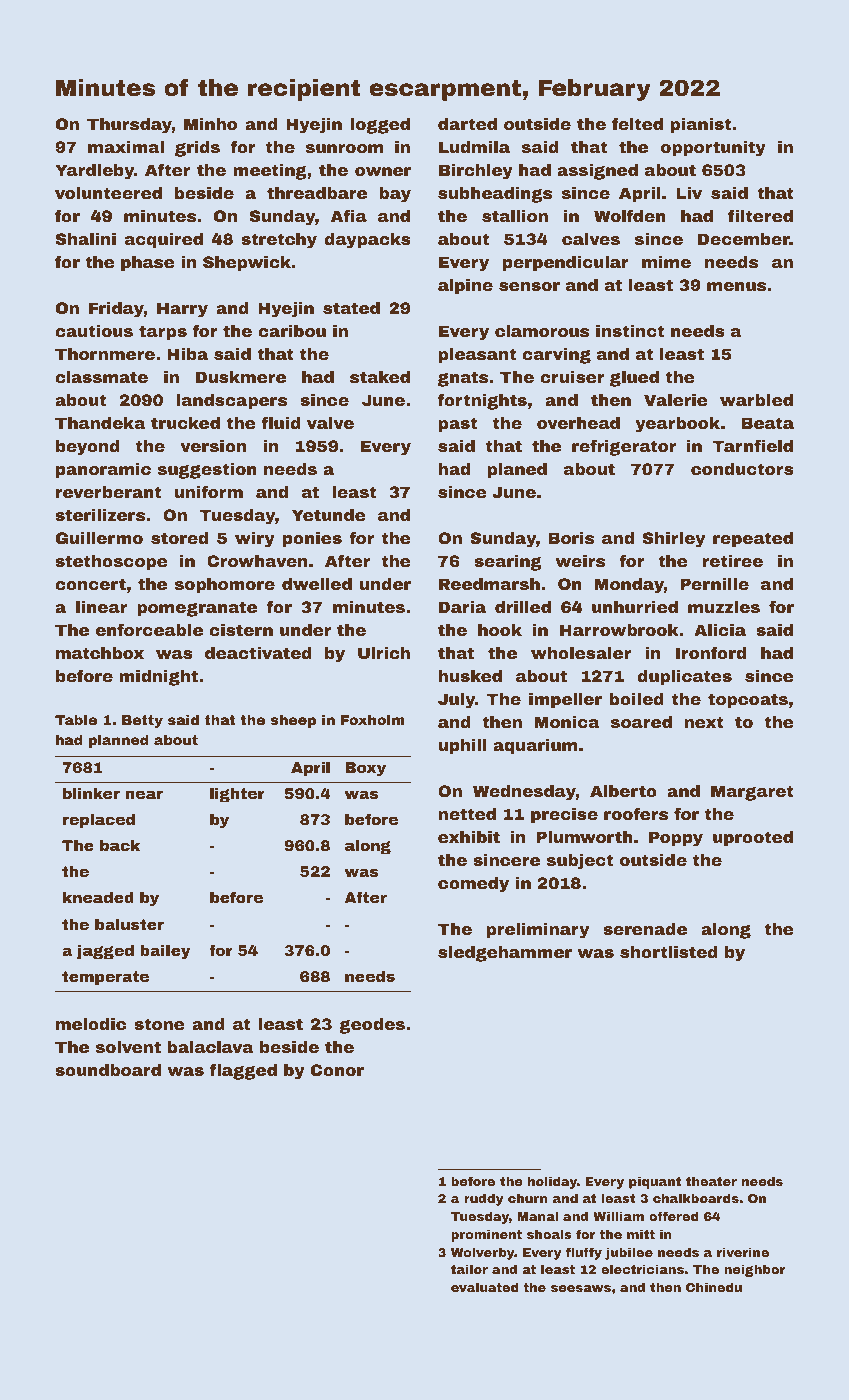 The image size is (849, 1400). Describe the element at coordinates (565, 701) in the screenshot. I see `impeller` at that location.
